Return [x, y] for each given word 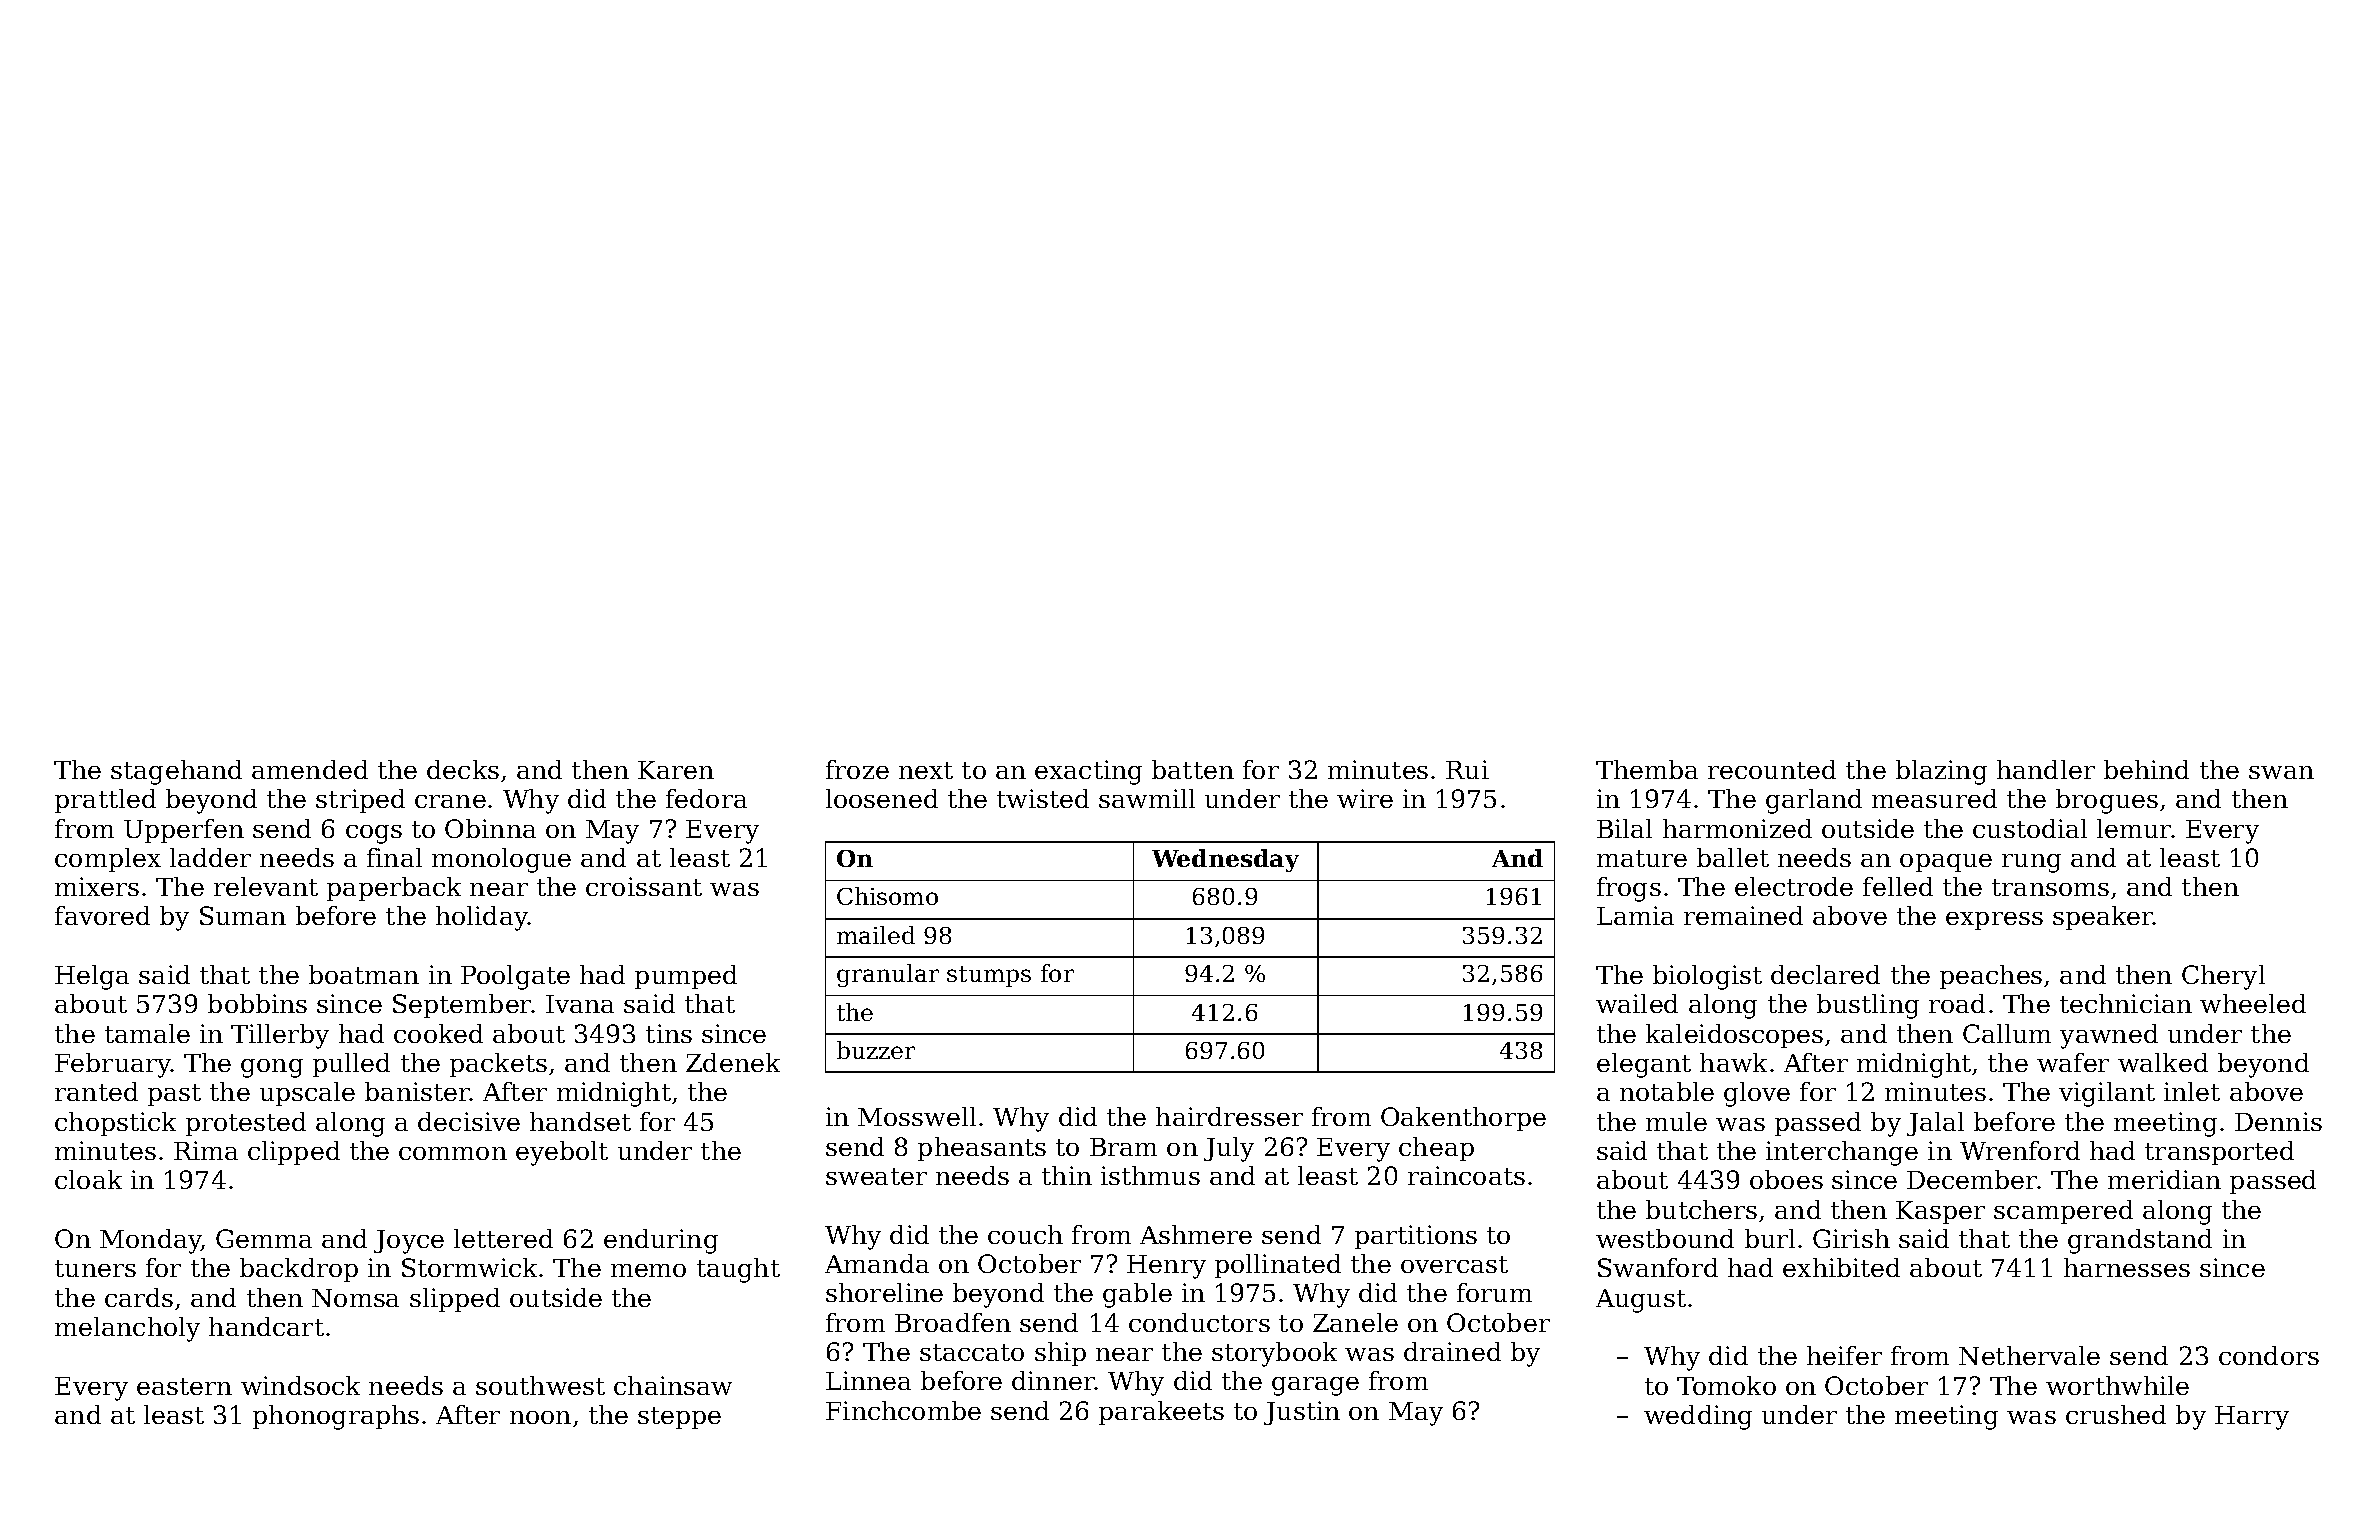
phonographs [336, 1417]
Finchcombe [903, 1410]
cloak [88, 1179]
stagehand [176, 772]
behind [2146, 769]
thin [1067, 1175]
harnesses [2127, 1267]
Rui [1467, 769]
